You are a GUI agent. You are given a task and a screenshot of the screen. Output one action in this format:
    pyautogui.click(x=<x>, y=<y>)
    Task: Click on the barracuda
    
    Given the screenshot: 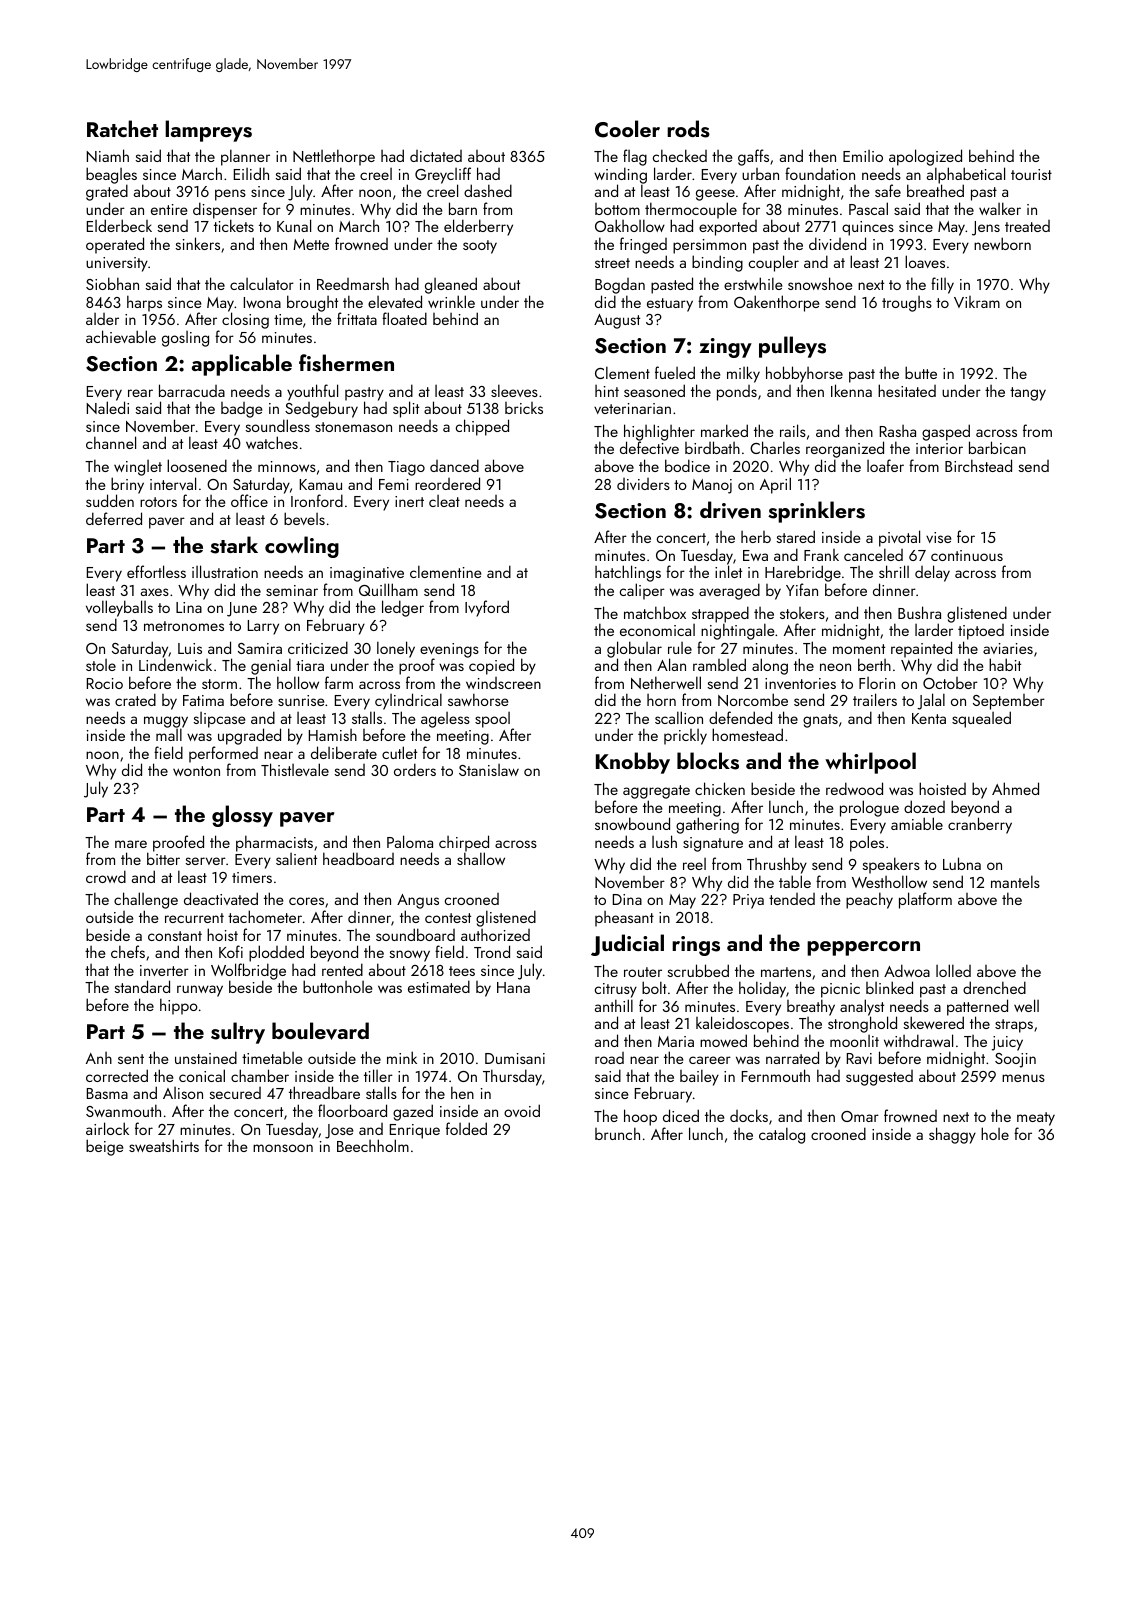 What is the action you would take?
    pyautogui.click(x=192, y=390)
